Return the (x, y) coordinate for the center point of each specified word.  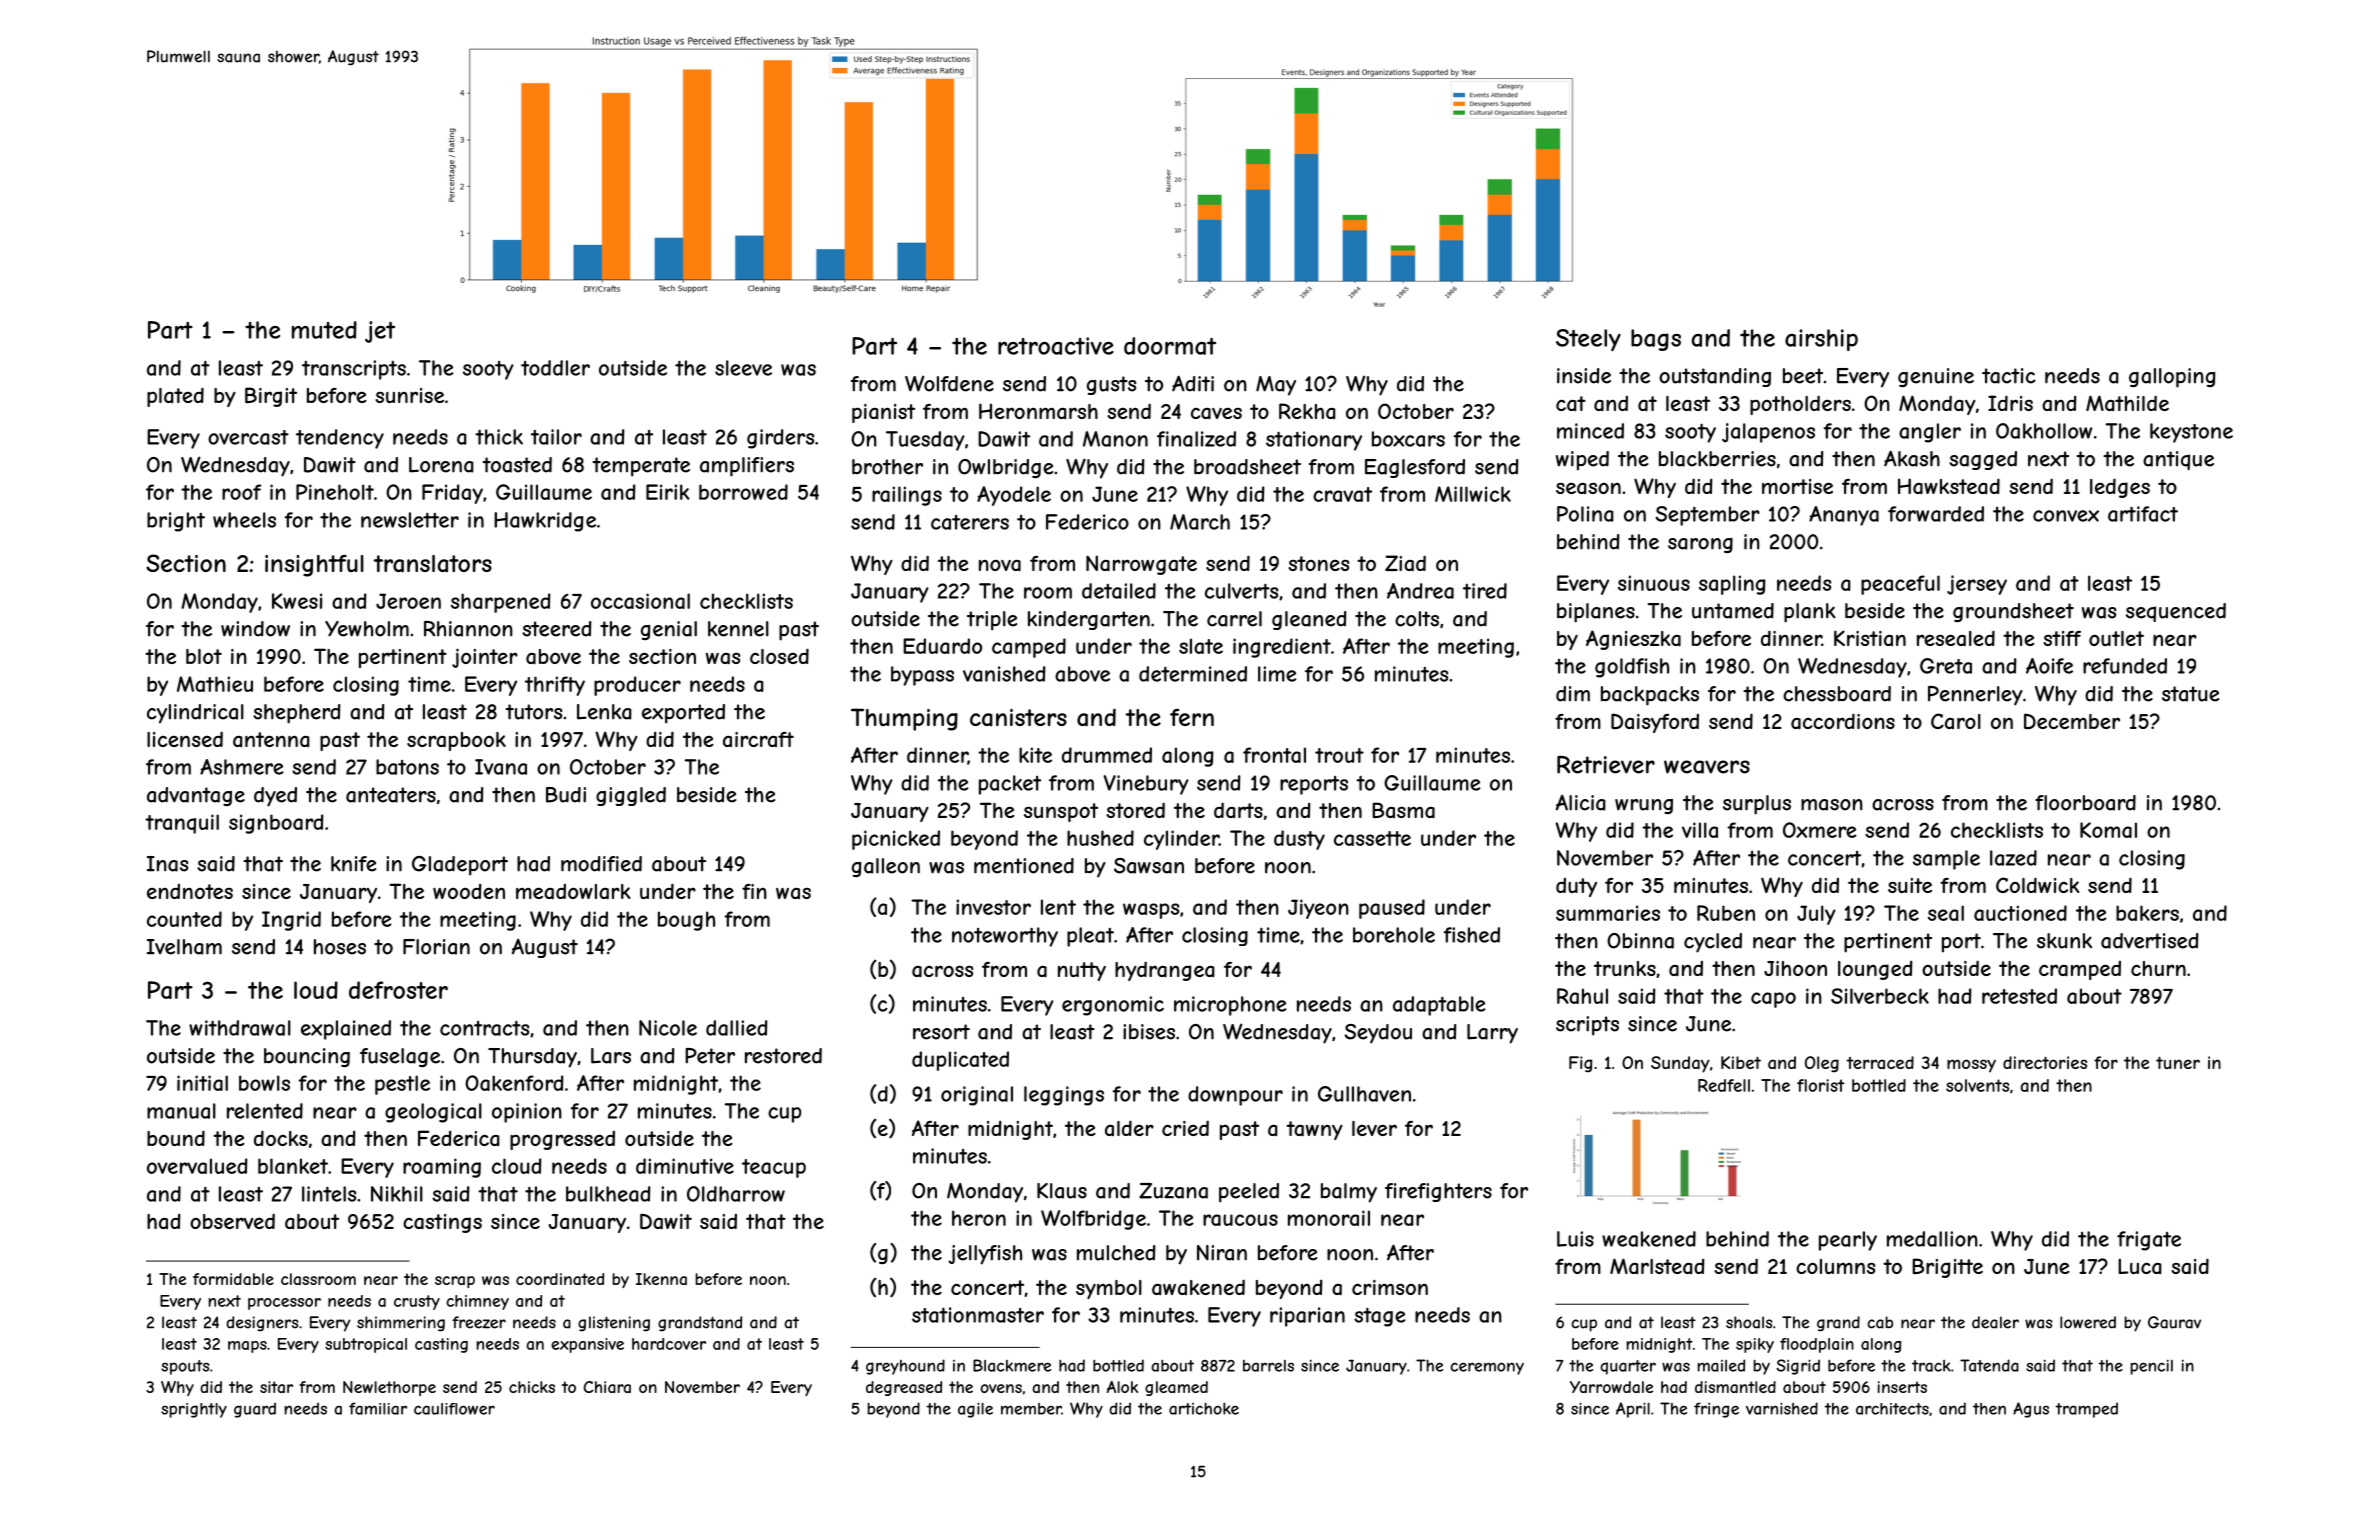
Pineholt (335, 492)
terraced (1880, 1062)
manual (181, 1111)
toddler (555, 368)
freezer (479, 1322)
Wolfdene (949, 383)
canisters (1018, 718)
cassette (1372, 838)
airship (1821, 340)
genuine (1936, 377)
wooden (469, 891)
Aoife (2049, 666)
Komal (2108, 830)
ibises (1149, 1032)
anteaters (391, 795)
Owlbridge (1005, 468)
